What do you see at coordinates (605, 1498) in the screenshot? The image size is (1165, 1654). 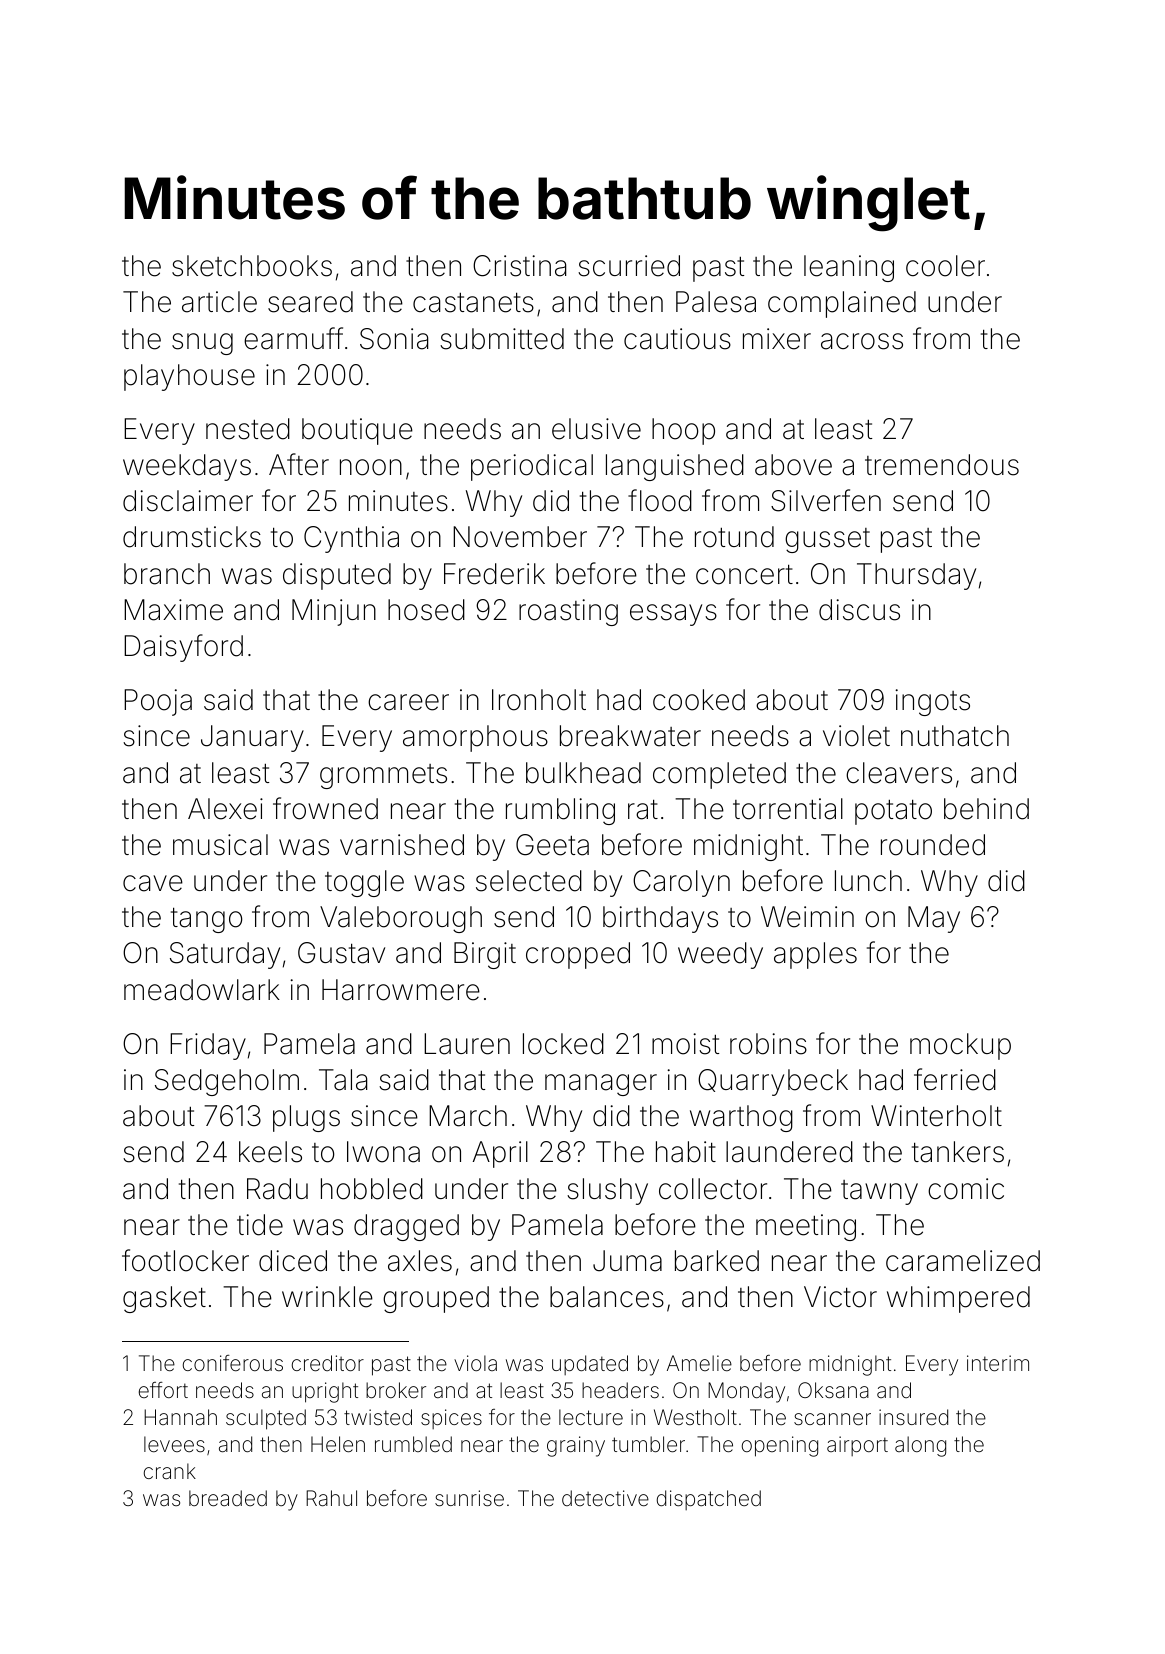 I see `detective` at bounding box center [605, 1498].
